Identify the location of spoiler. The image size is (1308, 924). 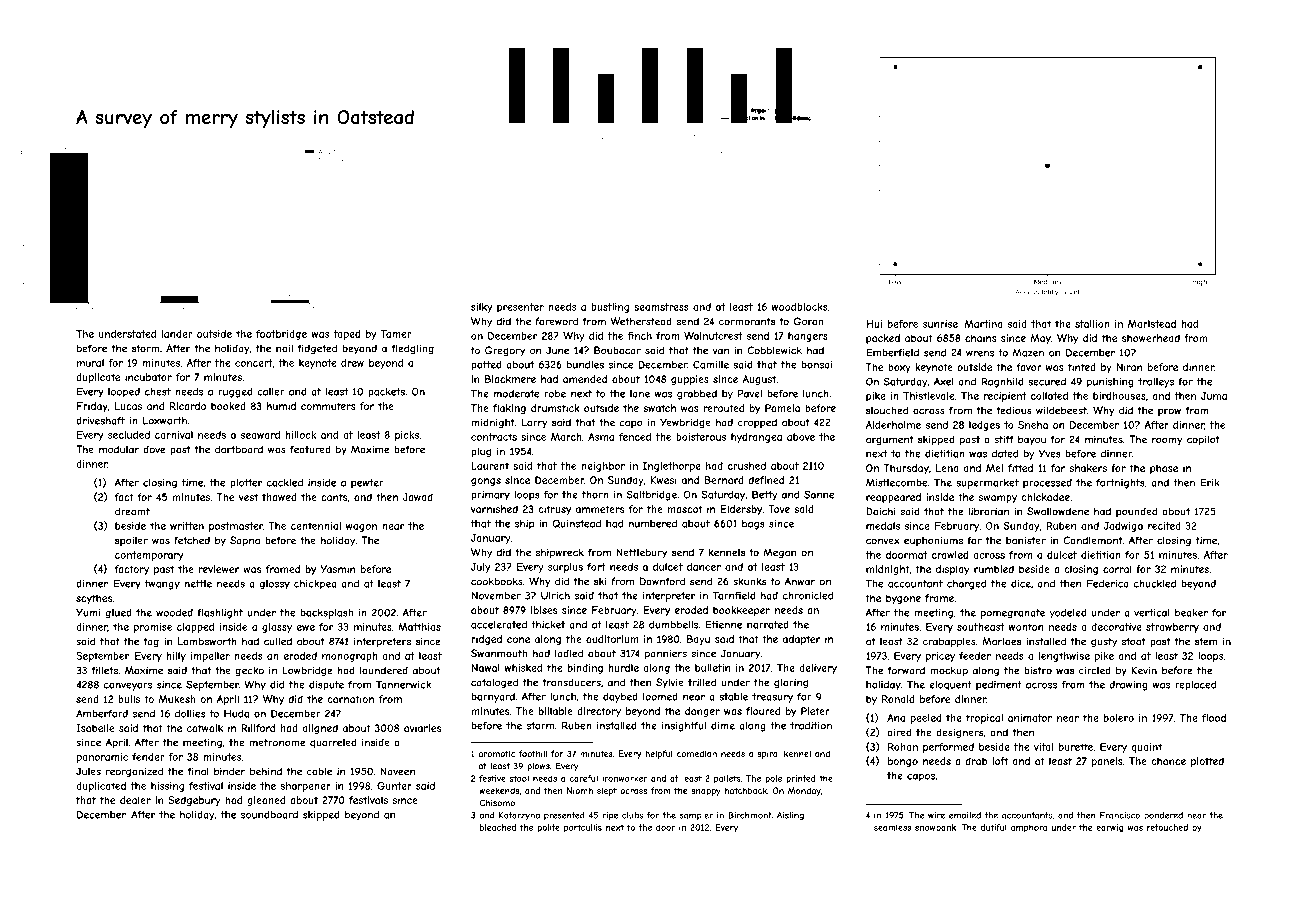
(131, 541).
